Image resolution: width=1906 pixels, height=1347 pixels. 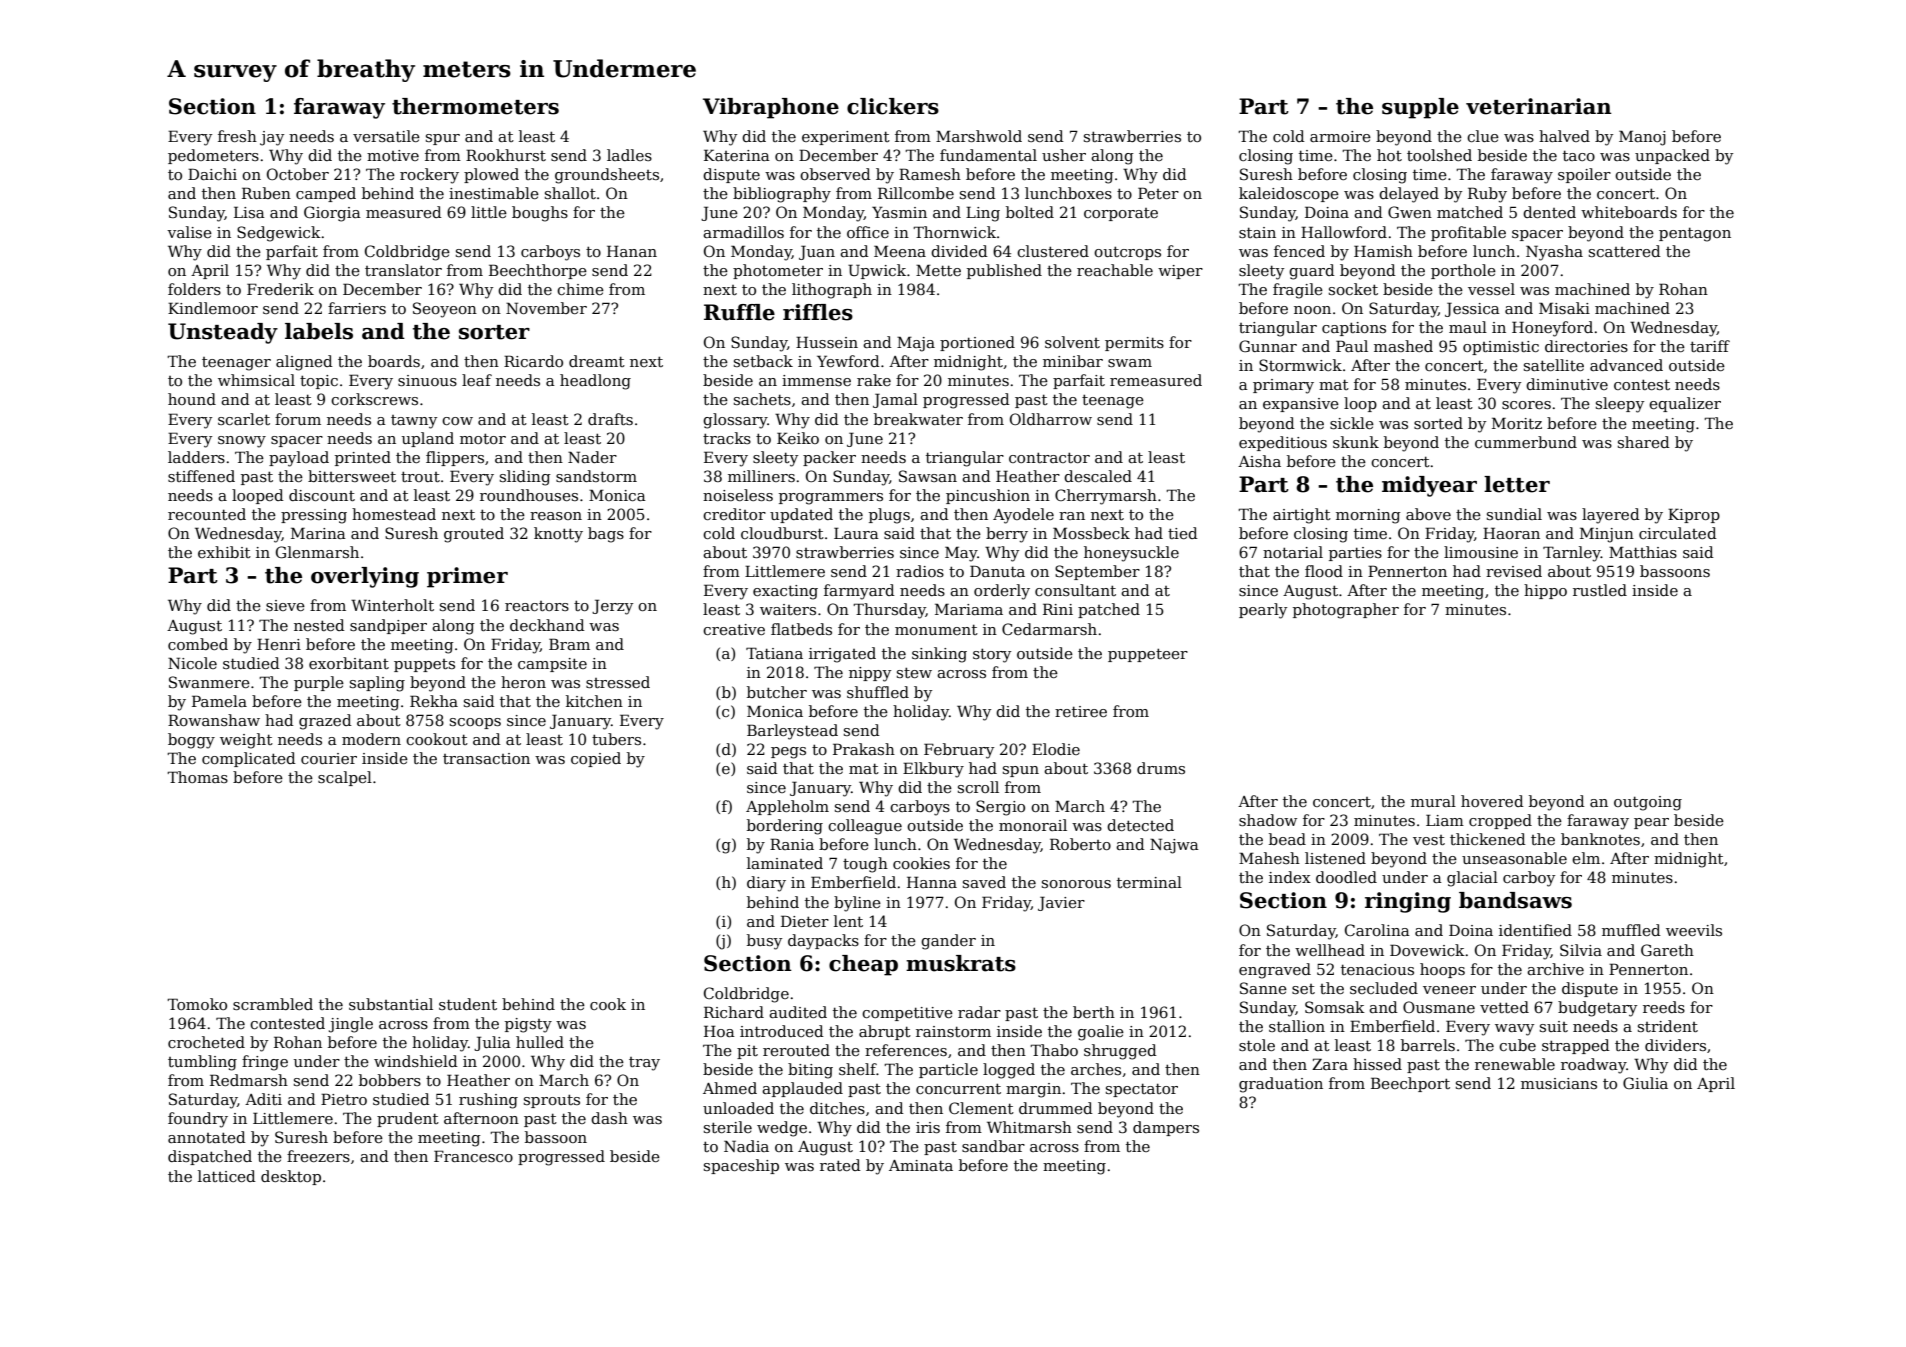 What do you see at coordinates (201, 476) in the image?
I see `stiffened` at bounding box center [201, 476].
